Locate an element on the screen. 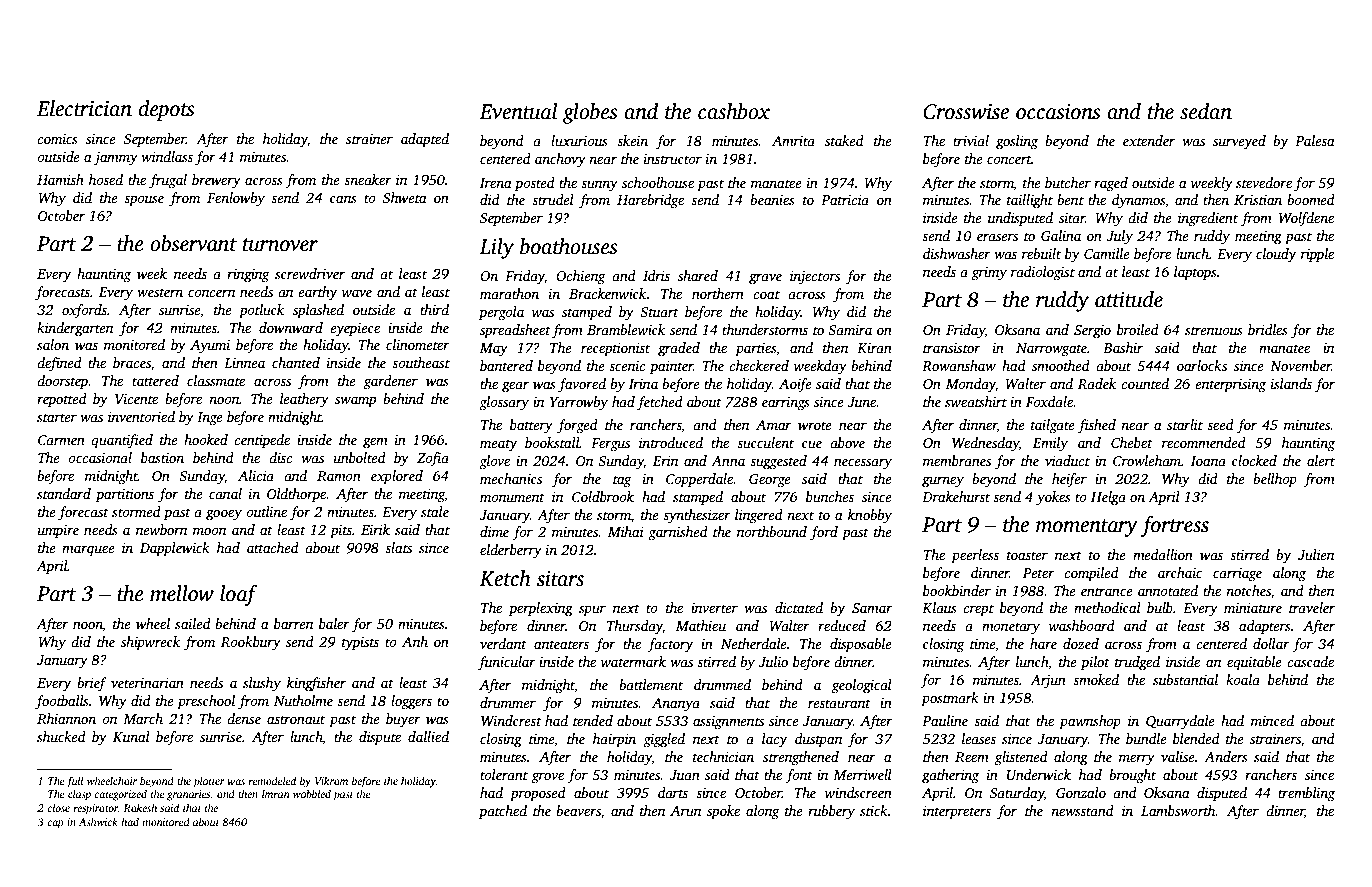 Image resolution: width=1372 pixels, height=887 pixels. sedan is located at coordinates (1206, 111).
